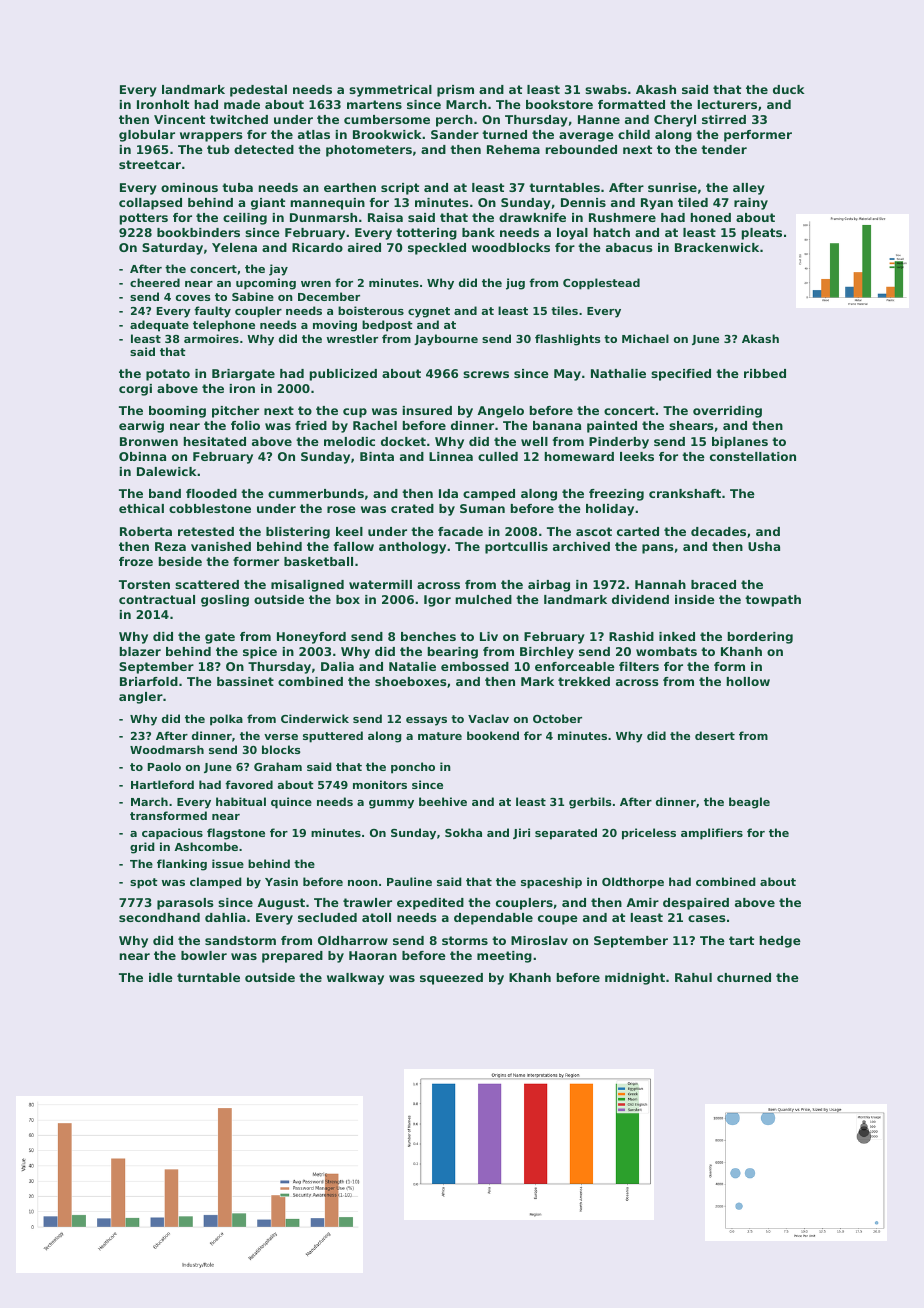  What do you see at coordinates (204, 955) in the screenshot?
I see `bowler` at bounding box center [204, 955].
